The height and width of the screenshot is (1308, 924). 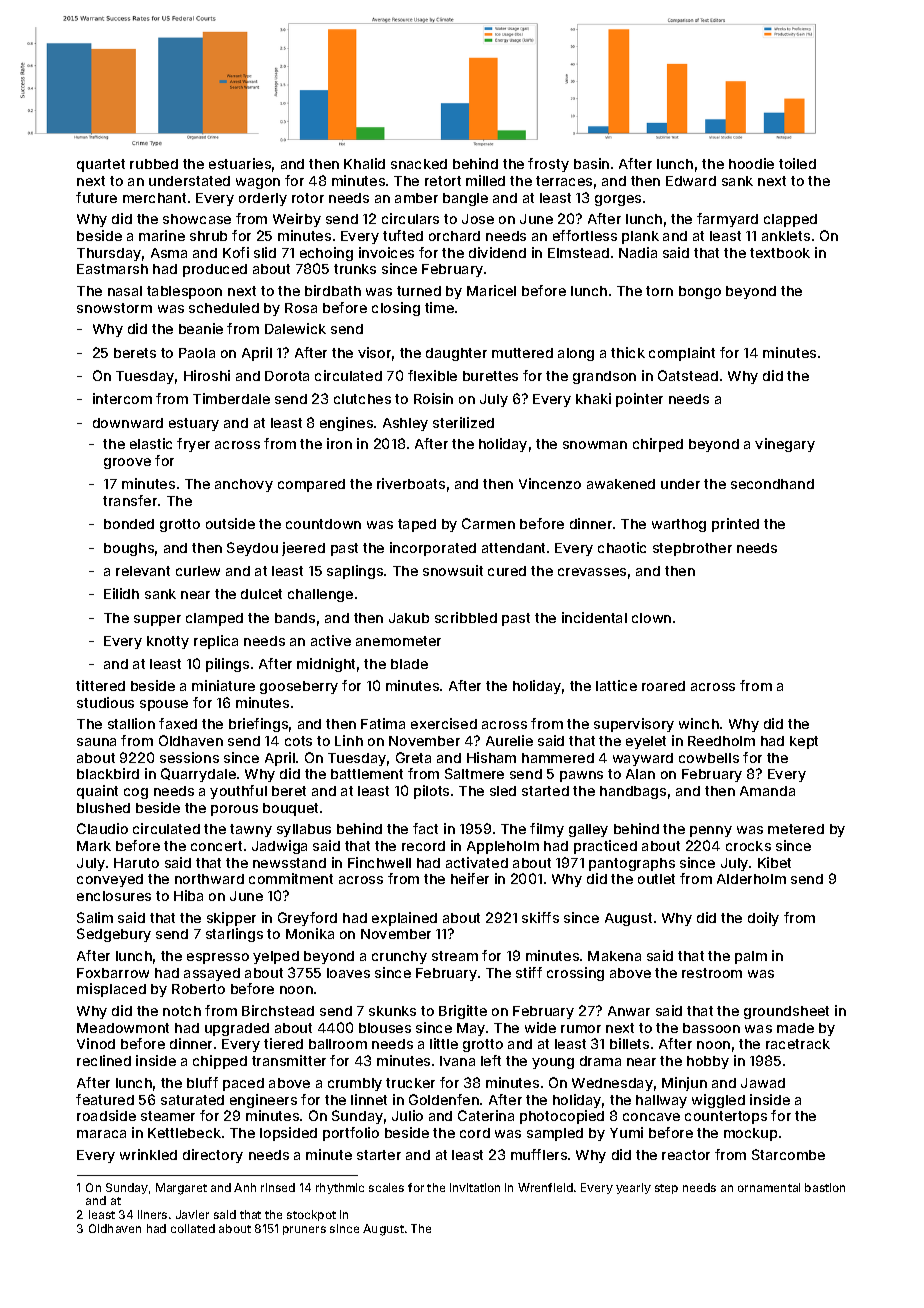 I want to click on farmyard, so click(x=727, y=220).
